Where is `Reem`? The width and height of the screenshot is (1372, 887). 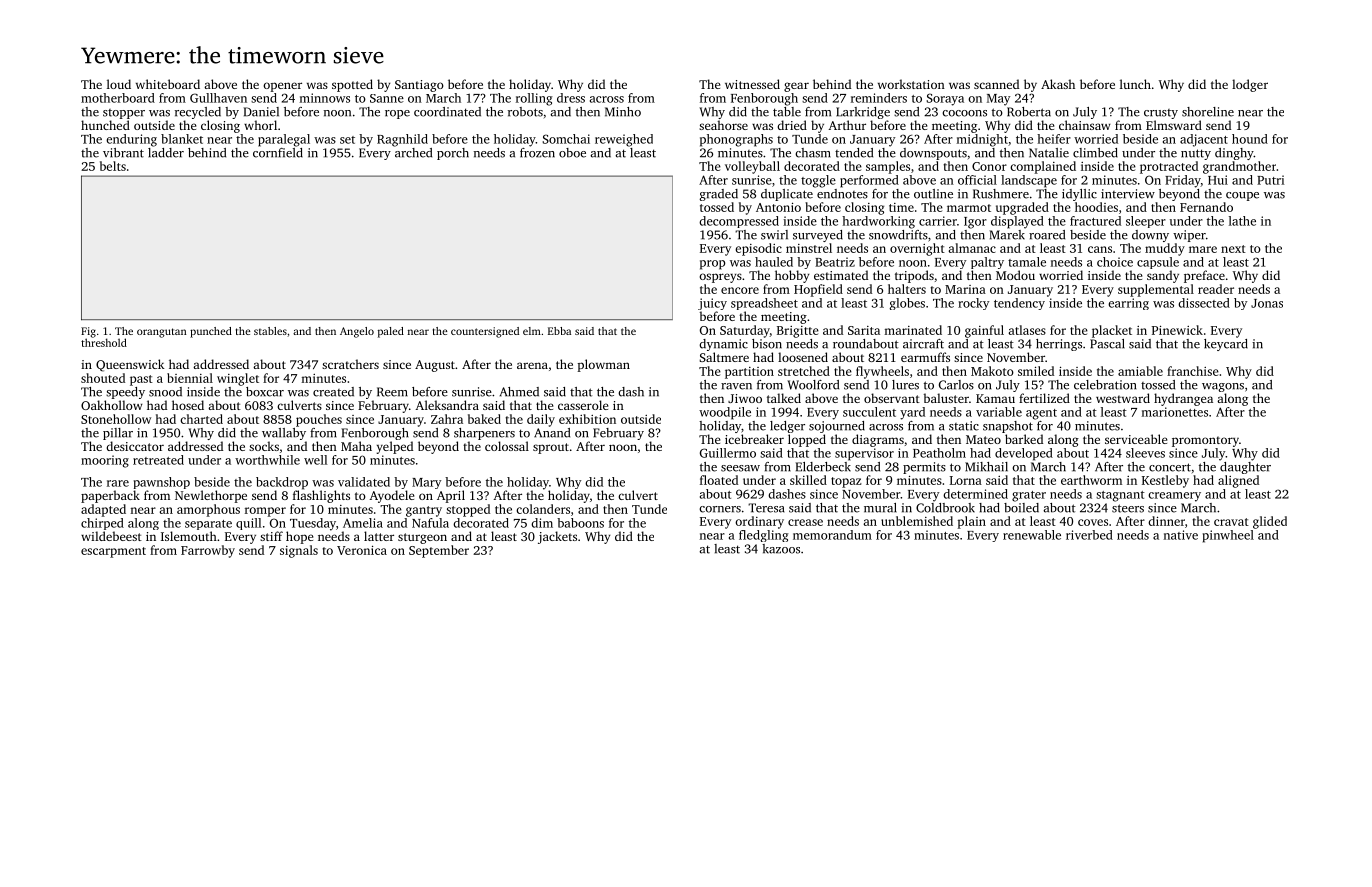 Reem is located at coordinates (392, 392).
